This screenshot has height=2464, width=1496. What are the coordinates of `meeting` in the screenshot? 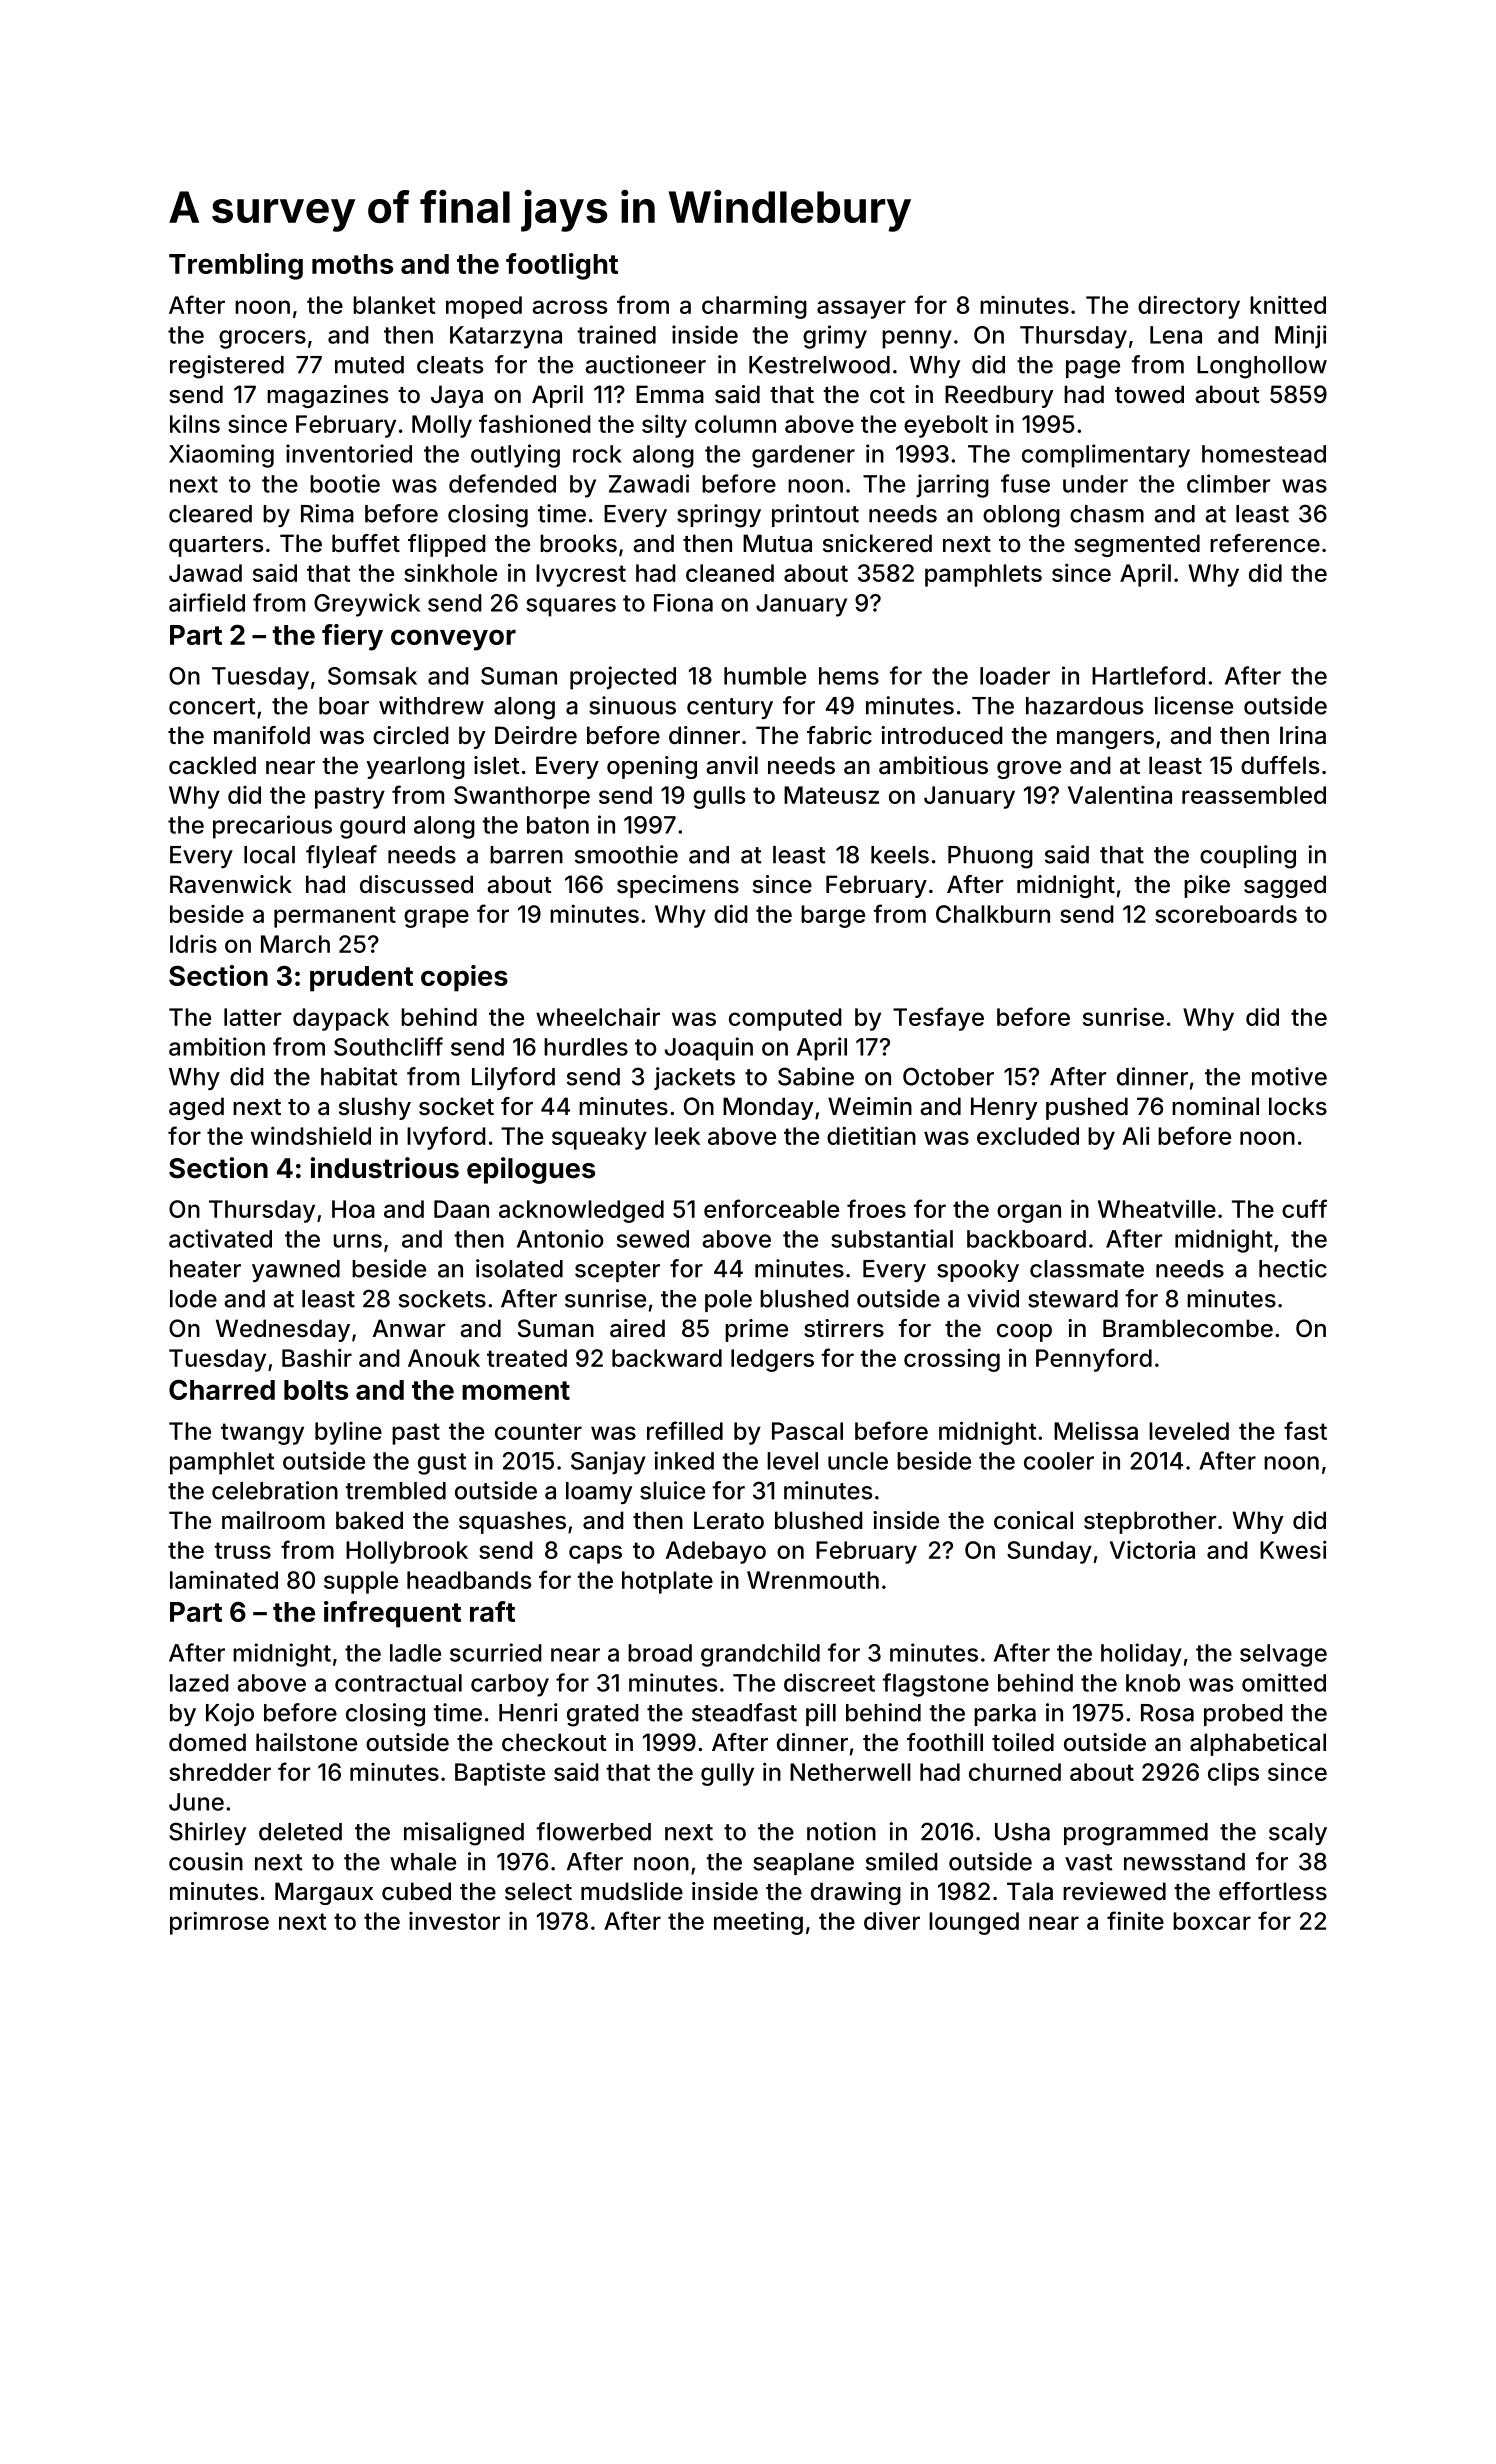 It's located at (758, 1923).
